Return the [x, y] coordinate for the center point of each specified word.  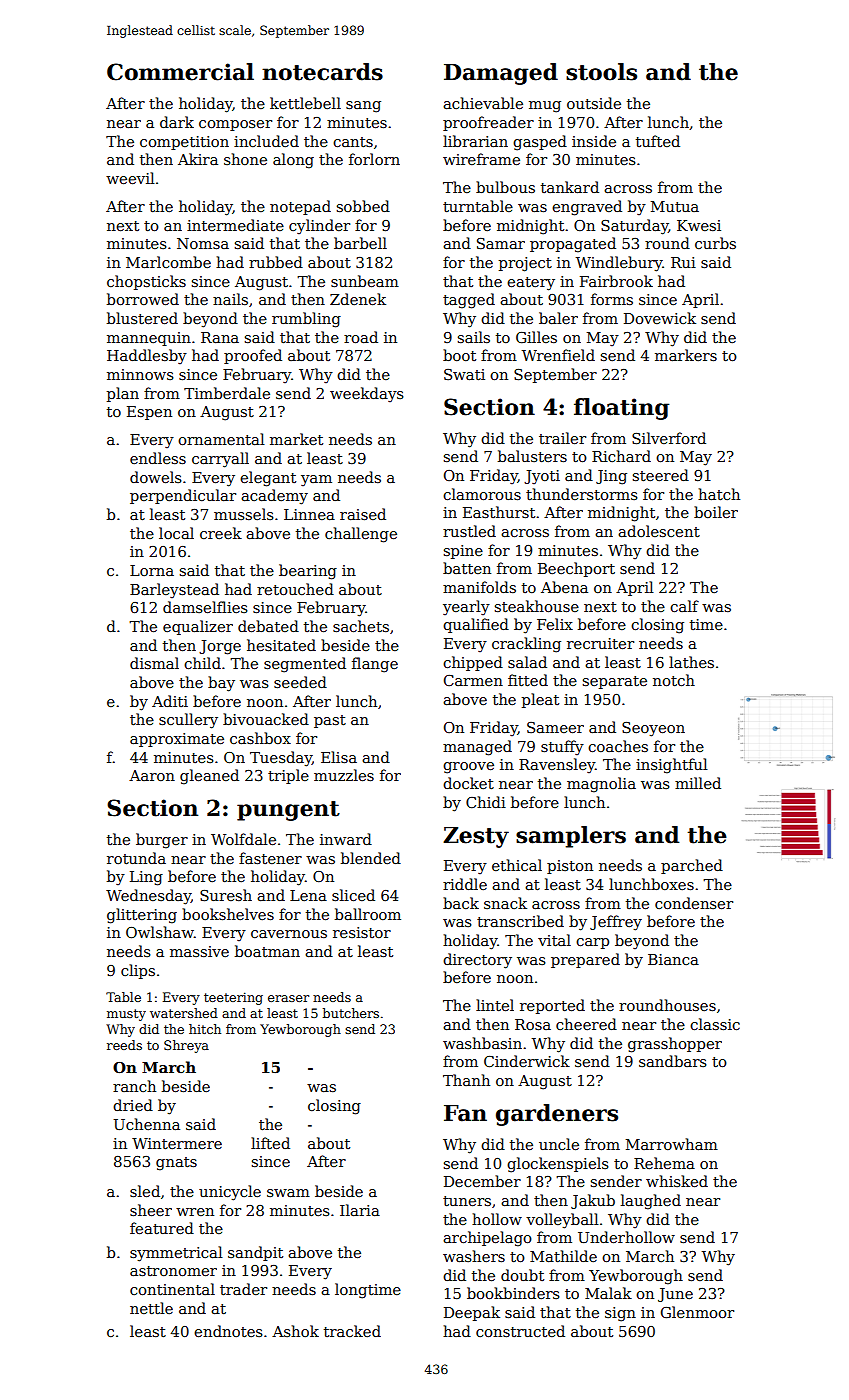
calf [684, 606]
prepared [585, 960]
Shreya [186, 1046]
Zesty [476, 837]
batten [467, 568]
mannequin [149, 339]
